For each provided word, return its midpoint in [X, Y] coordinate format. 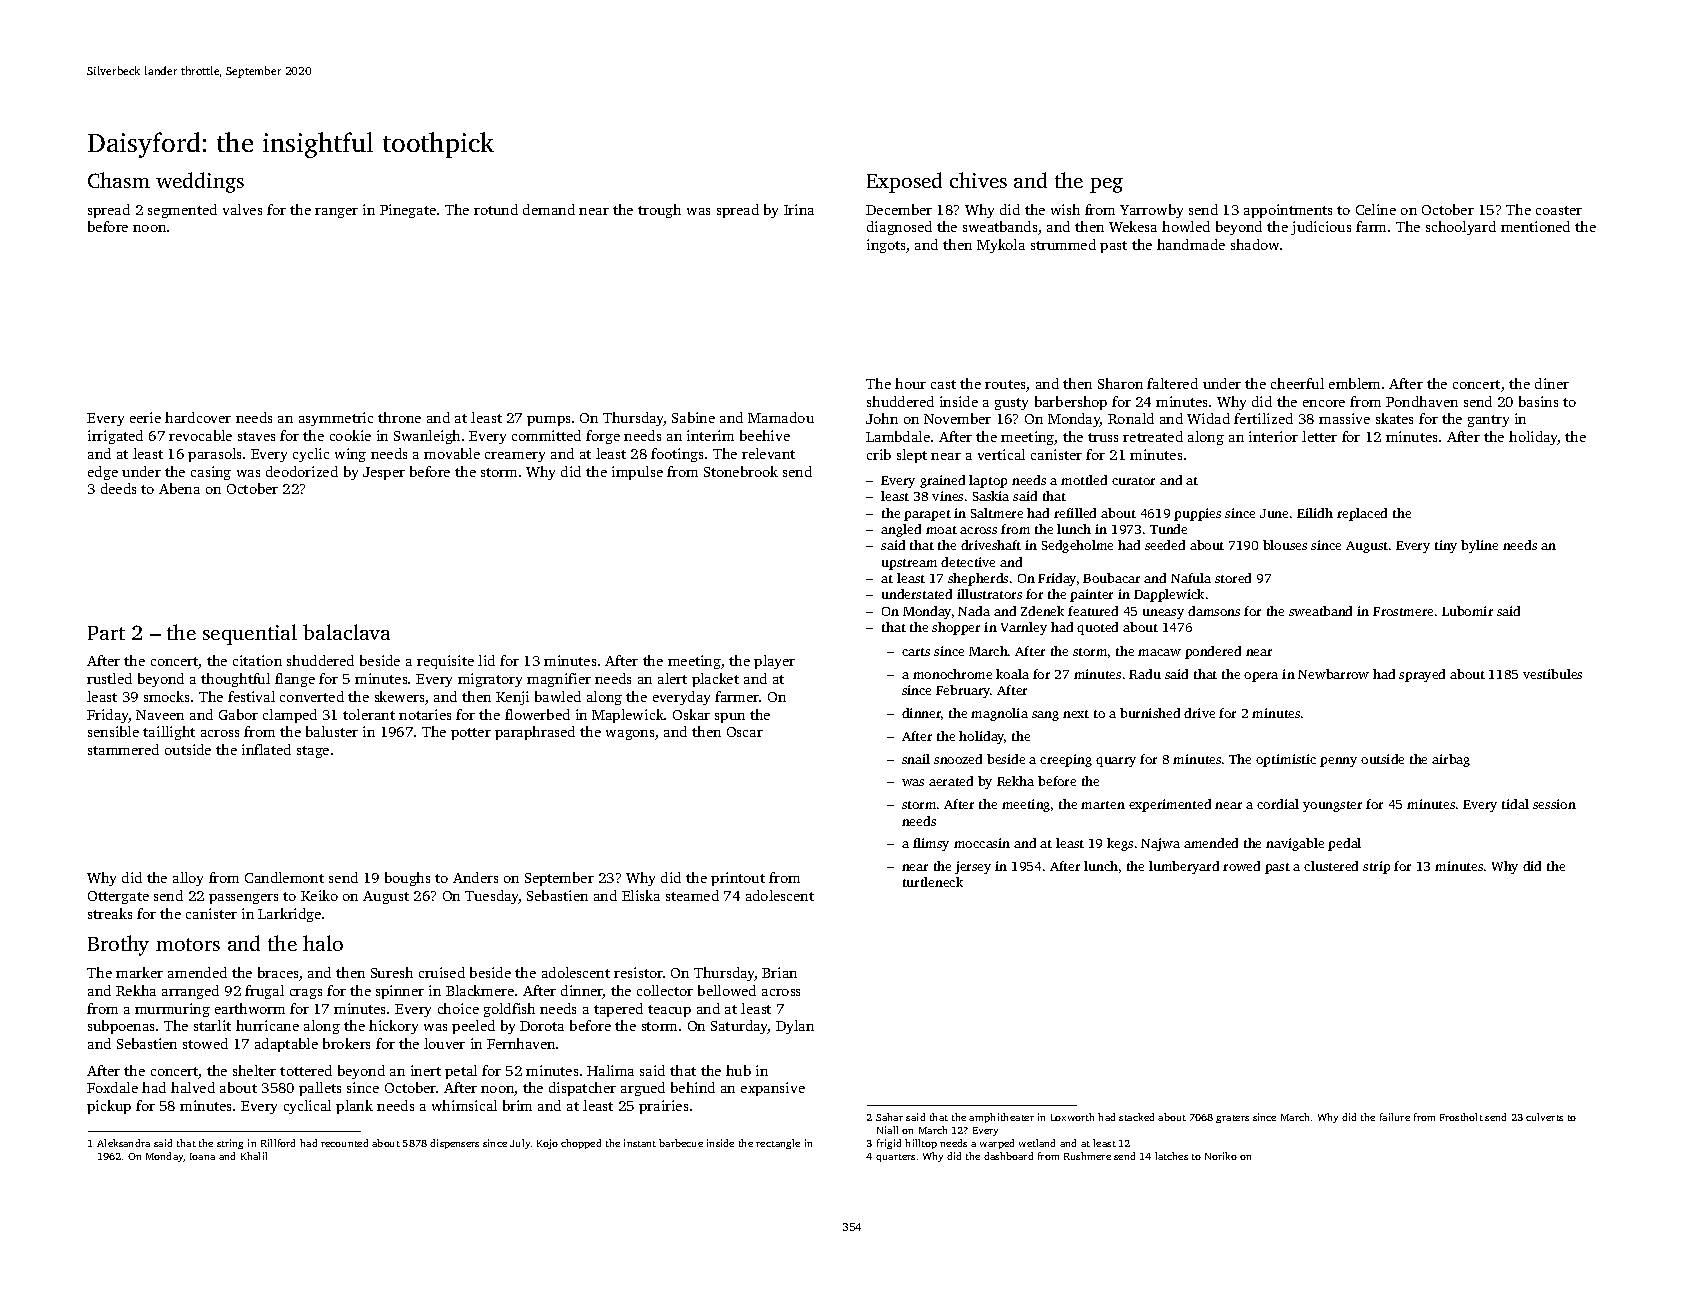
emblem [1354, 383]
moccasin [982, 843]
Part [106, 633]
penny [1338, 762]
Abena [179, 488]
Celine [1376, 209]
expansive [773, 1089]
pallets [320, 1089]
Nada [974, 611]
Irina [799, 209]
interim [710, 435]
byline [1479, 546]
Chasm [119, 180]
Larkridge [289, 915]
